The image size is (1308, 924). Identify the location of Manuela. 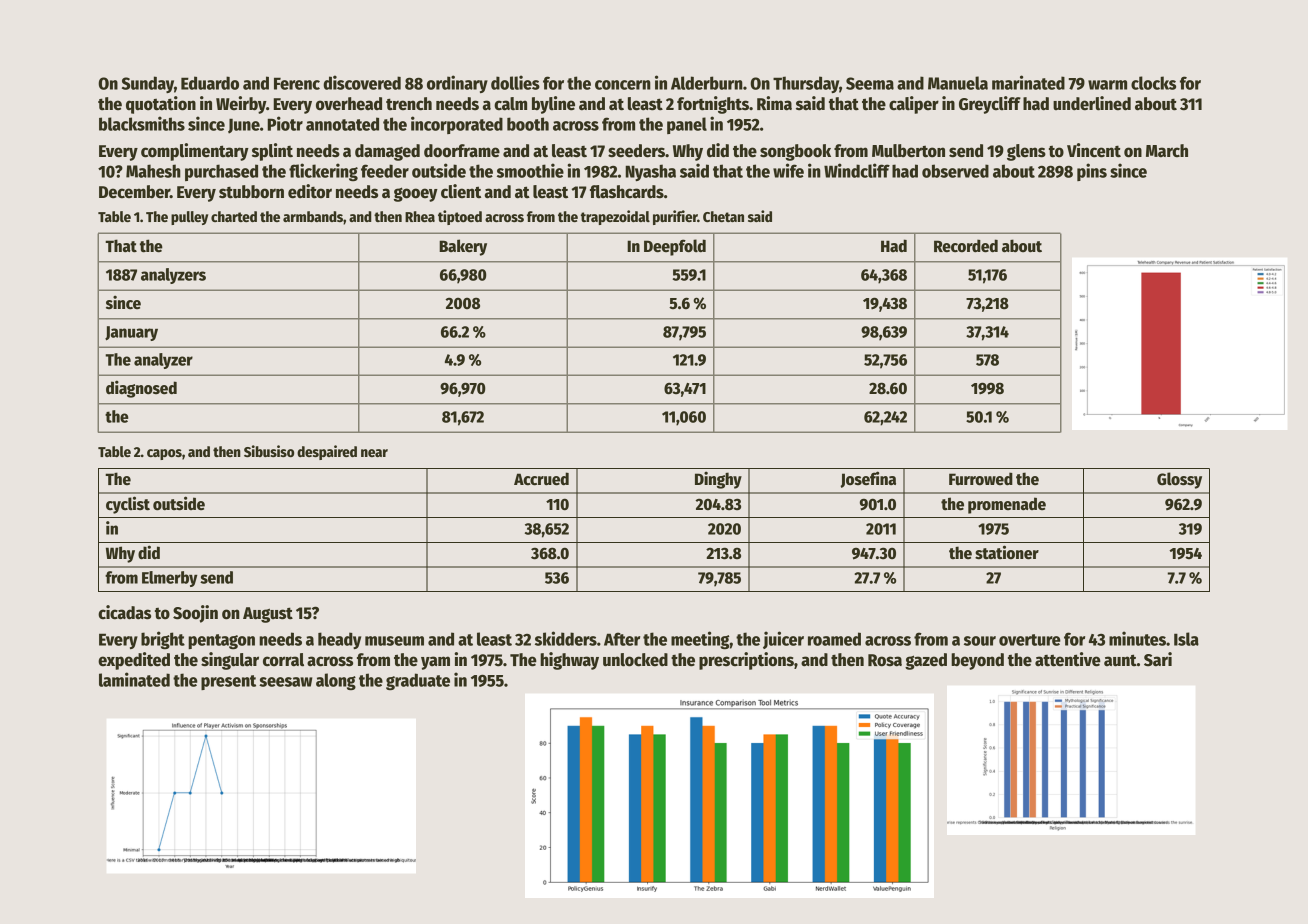
(958, 83).
